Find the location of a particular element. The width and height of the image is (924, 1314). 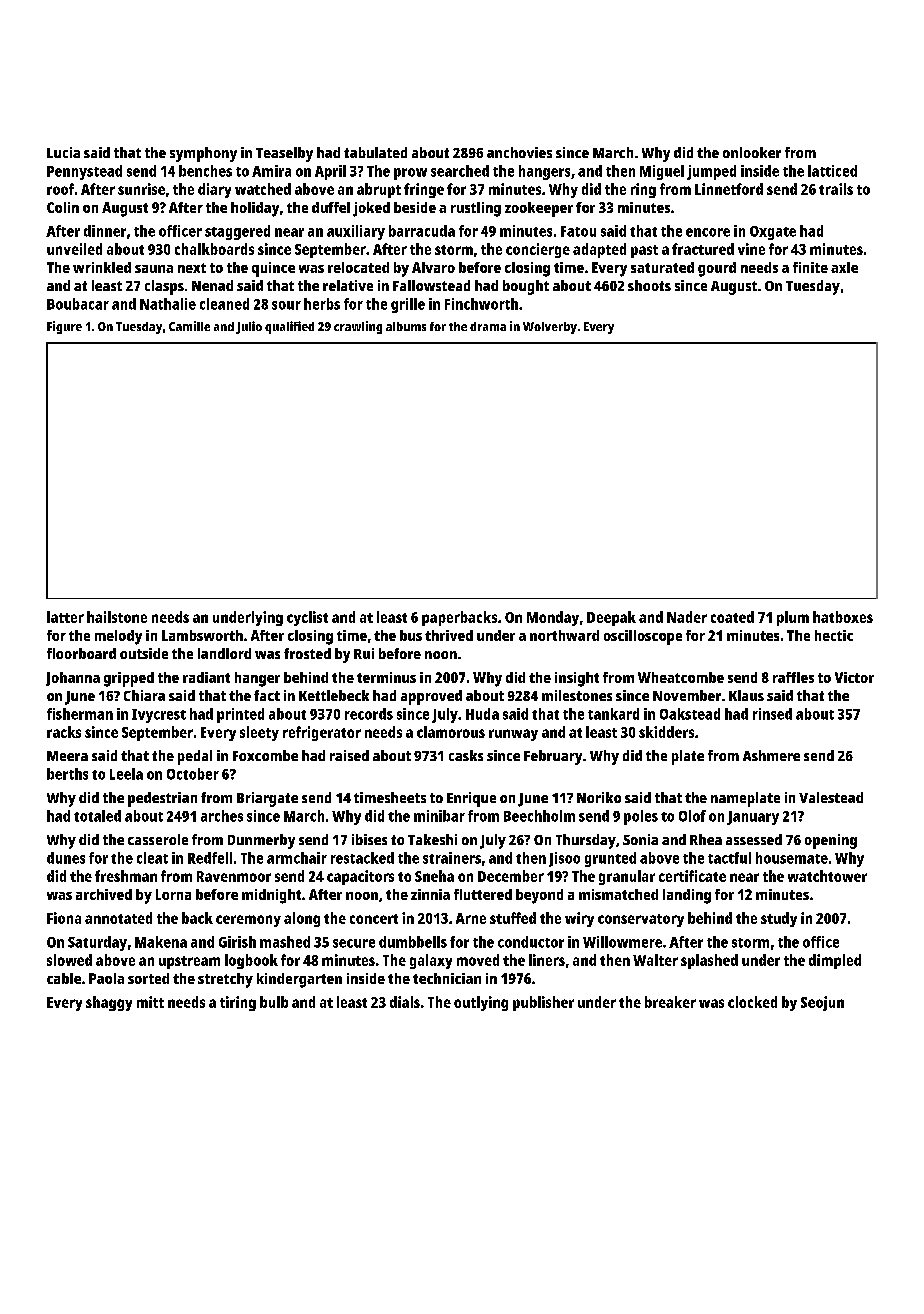

symphony is located at coordinates (203, 154).
